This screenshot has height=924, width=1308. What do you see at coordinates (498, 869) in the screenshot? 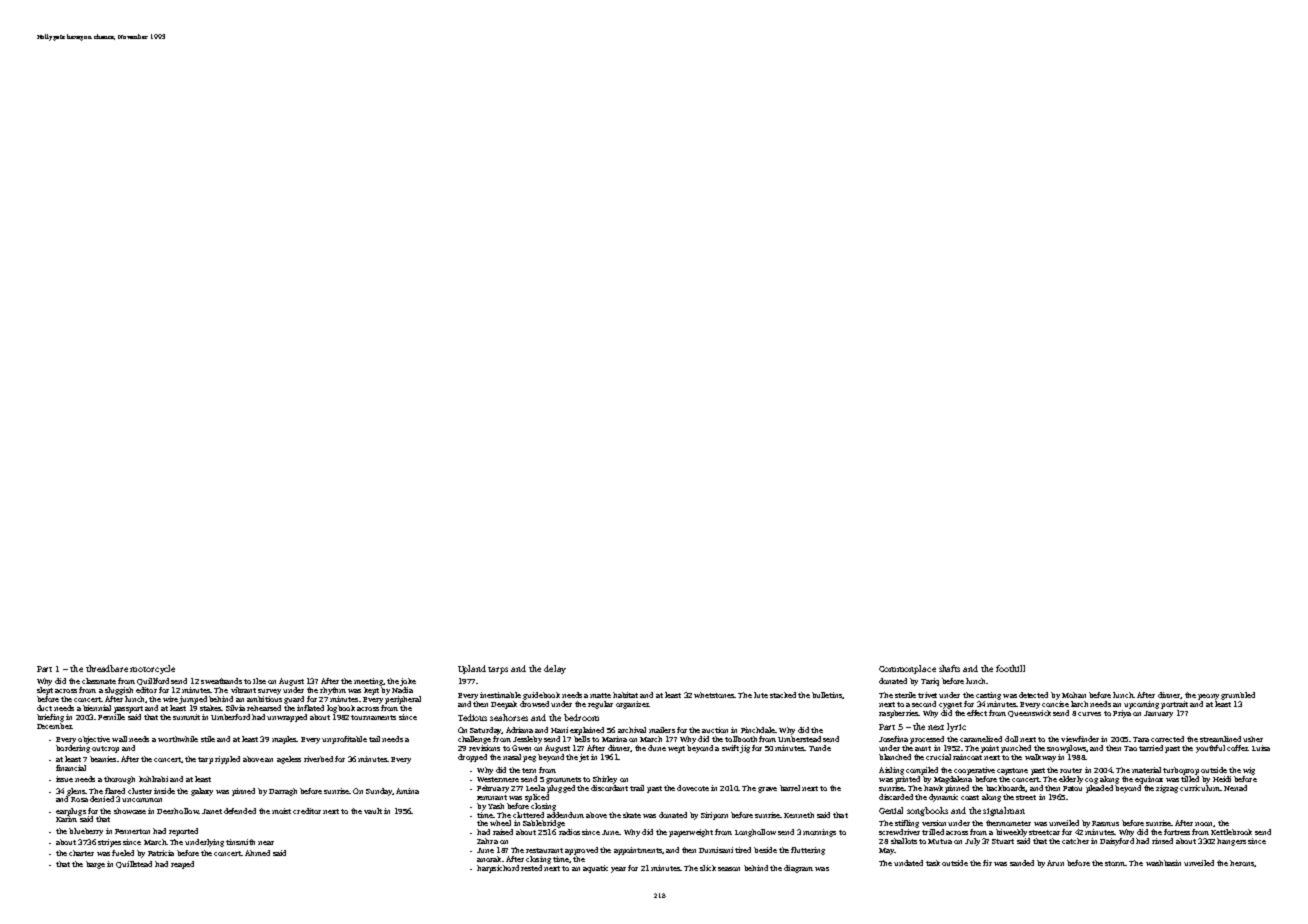
I see `harpsichord` at bounding box center [498, 869].
